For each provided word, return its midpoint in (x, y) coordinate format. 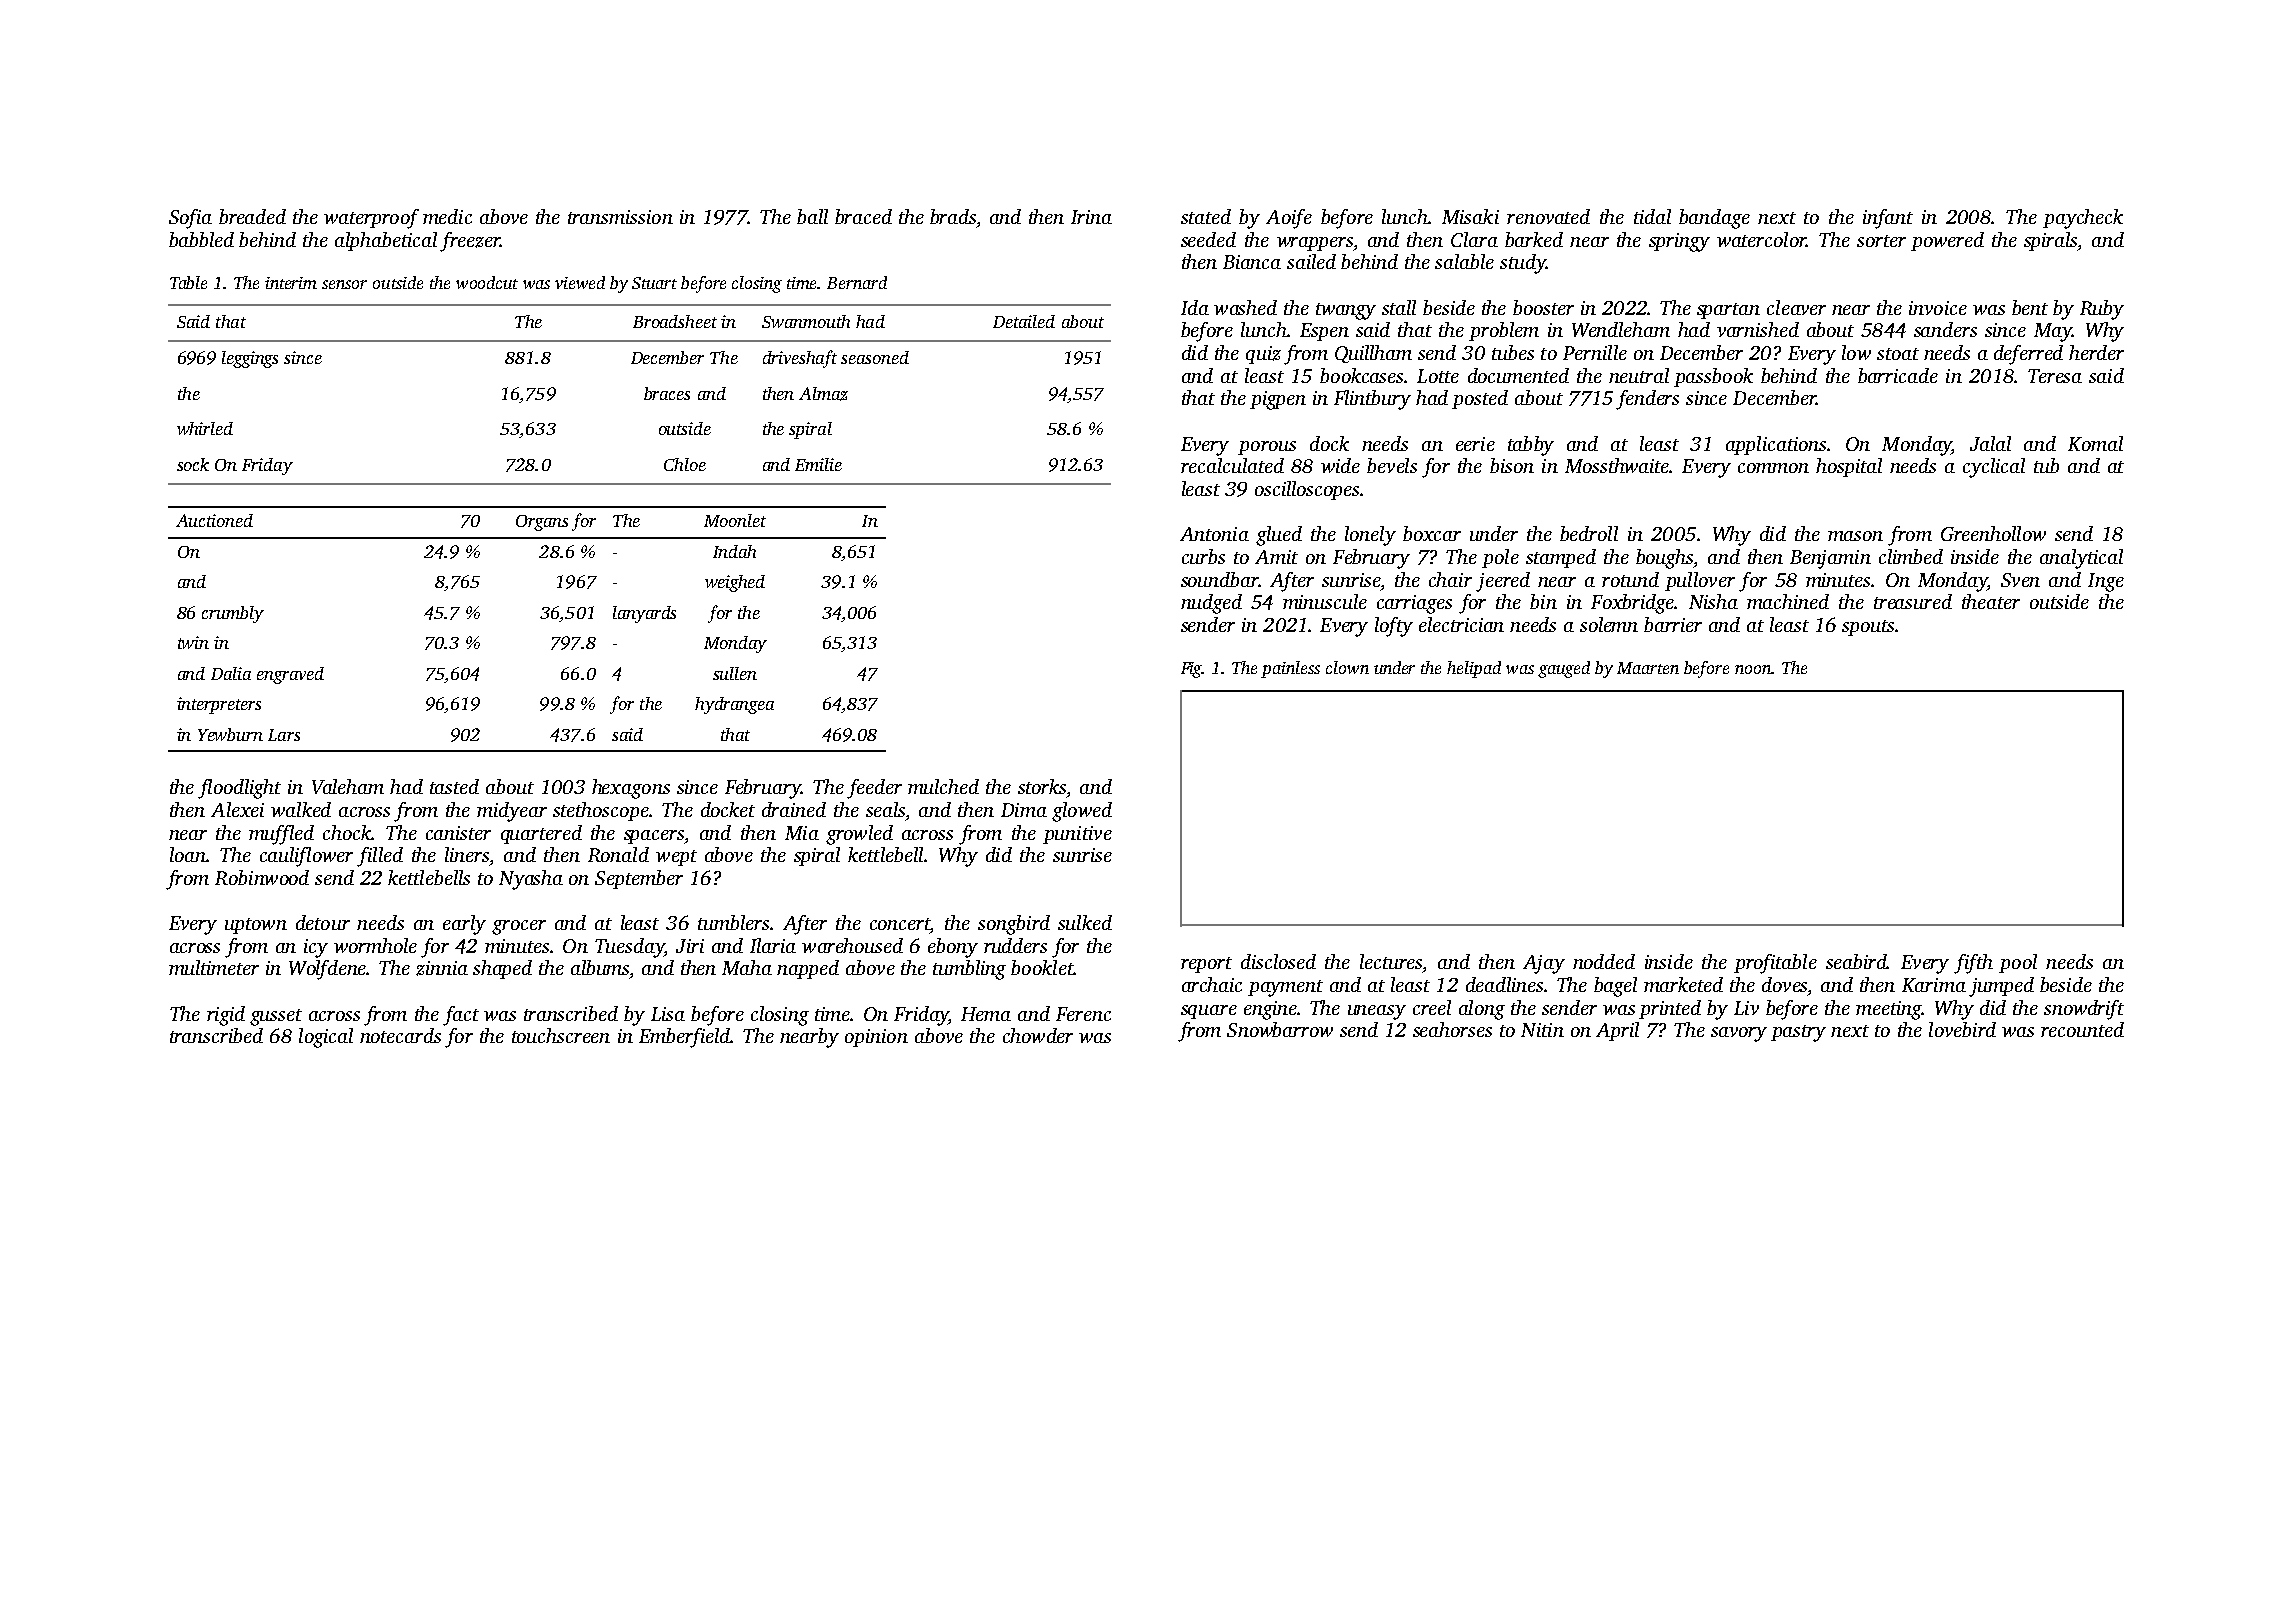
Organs (542, 523)
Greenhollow (1993, 533)
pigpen (1278, 400)
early (464, 925)
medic (447, 216)
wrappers (1315, 244)
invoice (1938, 308)
